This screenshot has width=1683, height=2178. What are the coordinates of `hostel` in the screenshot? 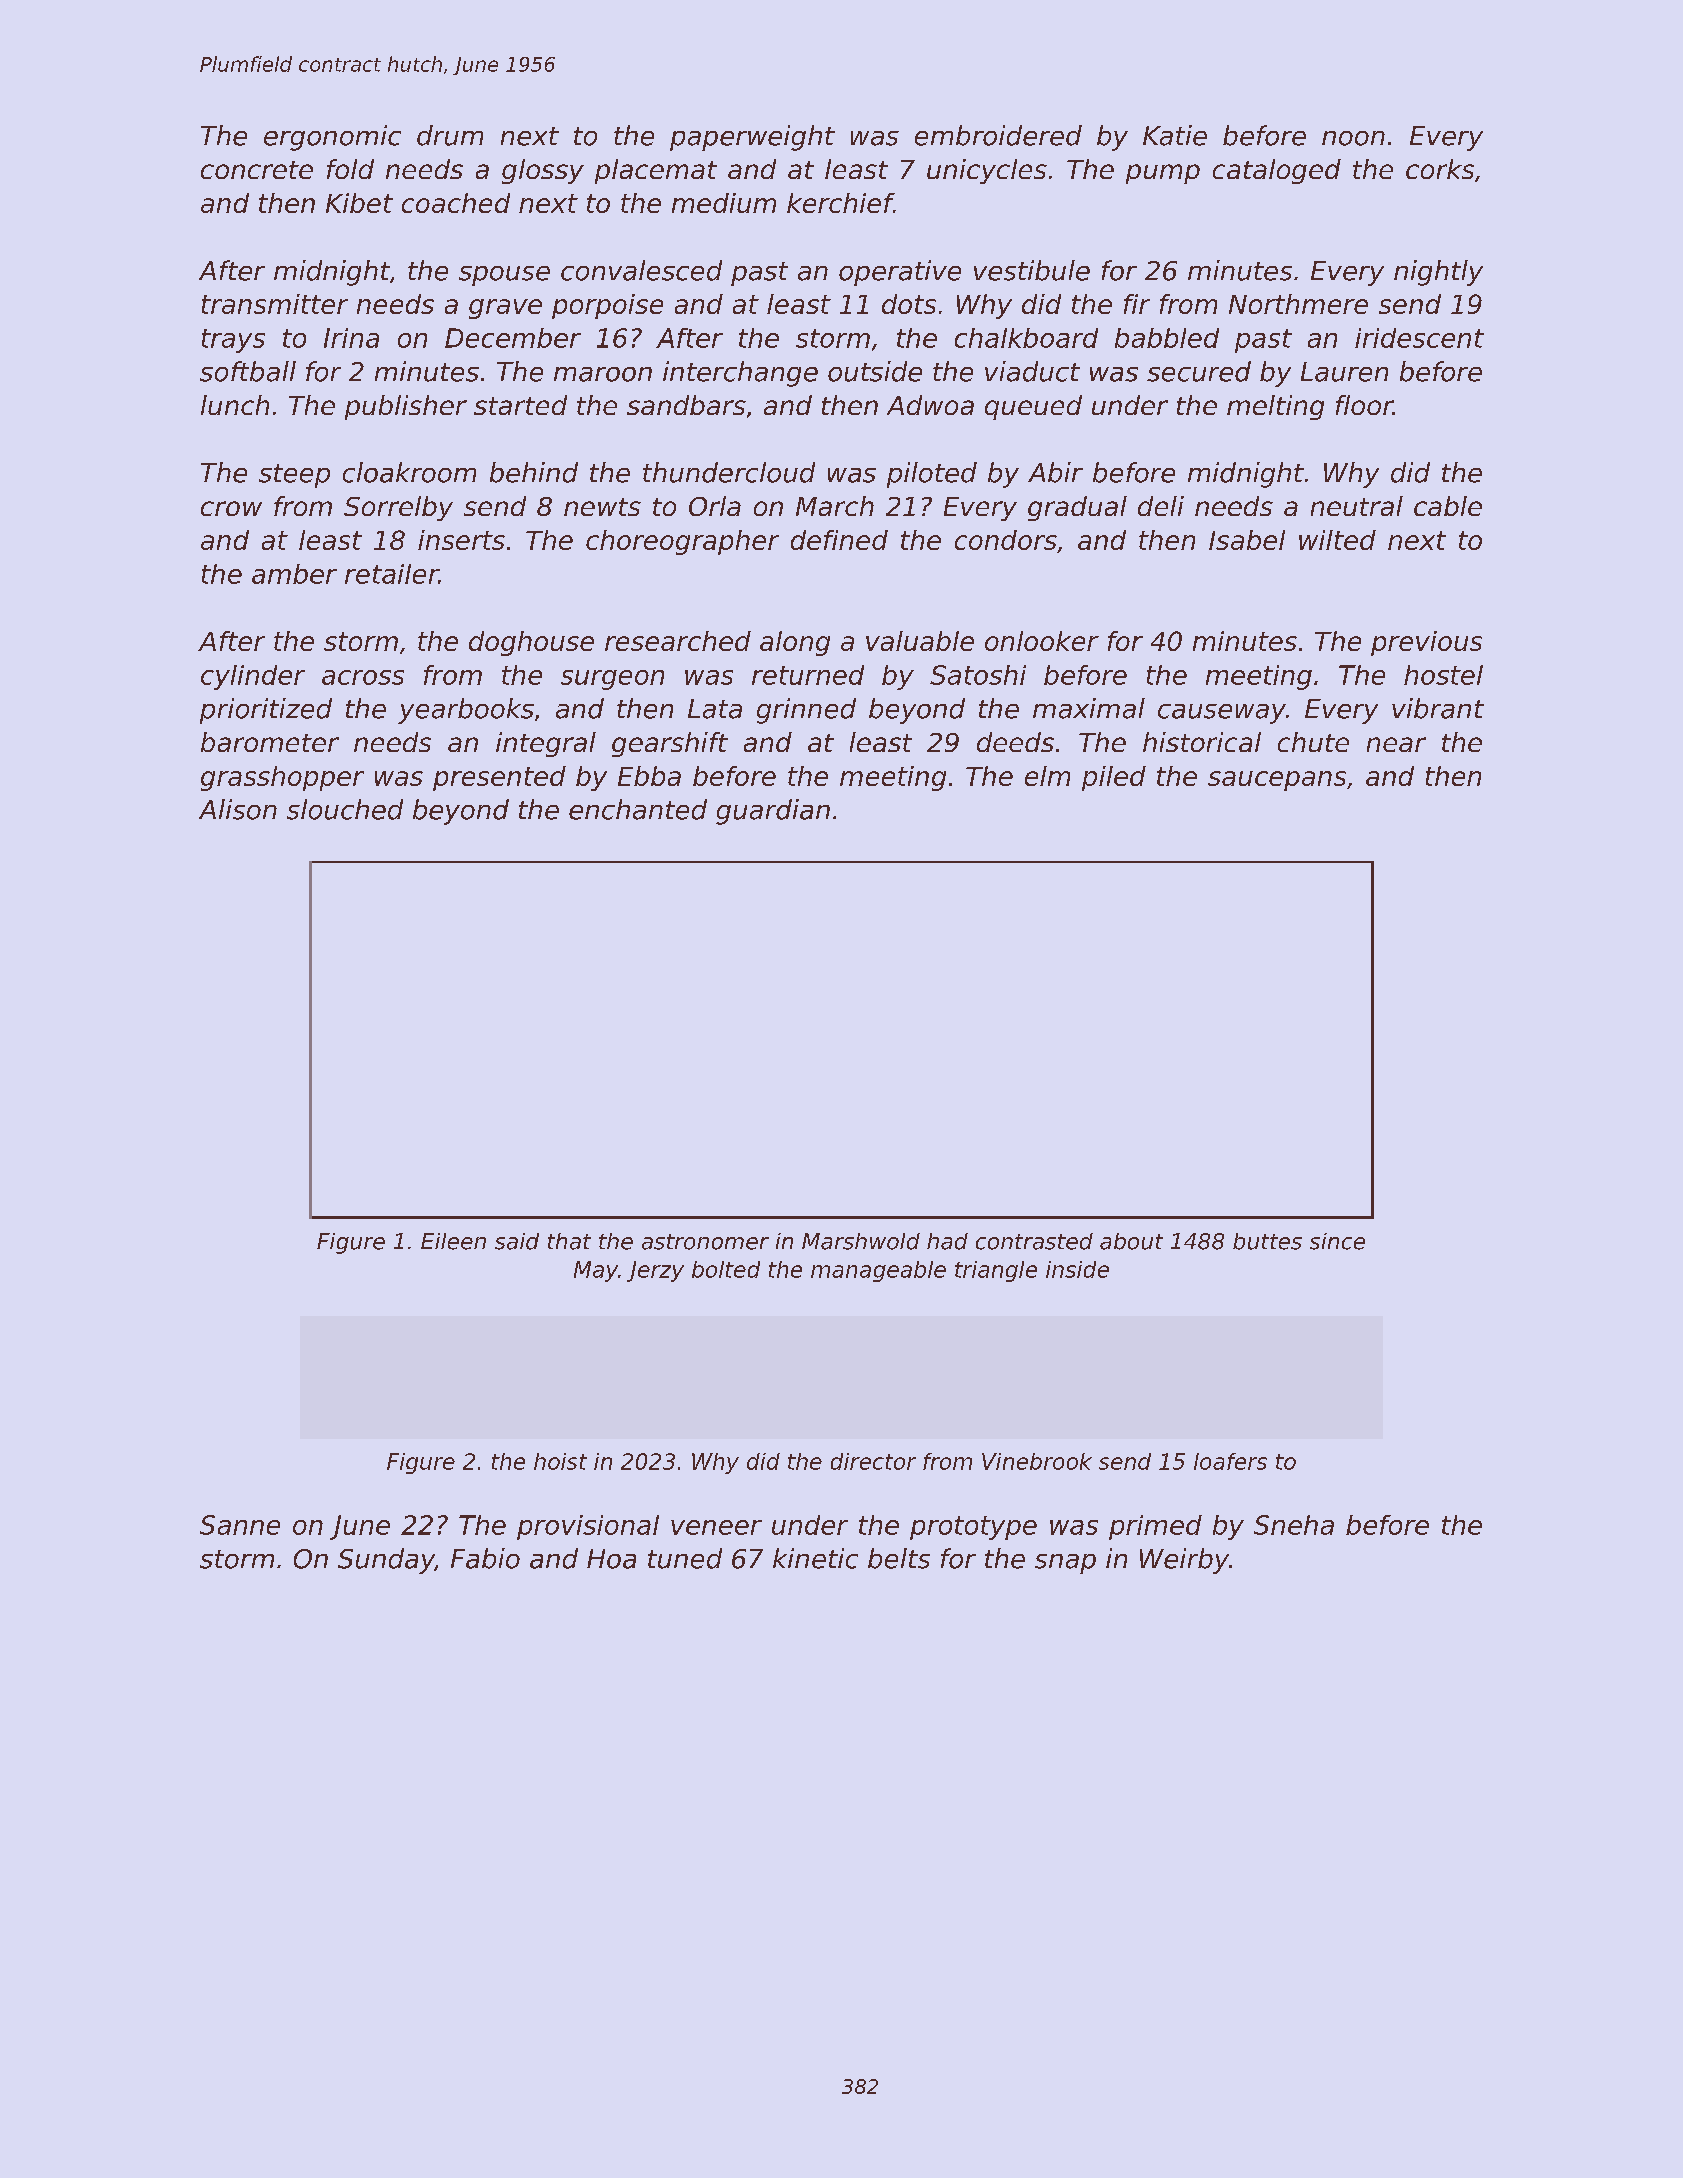 It's located at (1443, 675).
